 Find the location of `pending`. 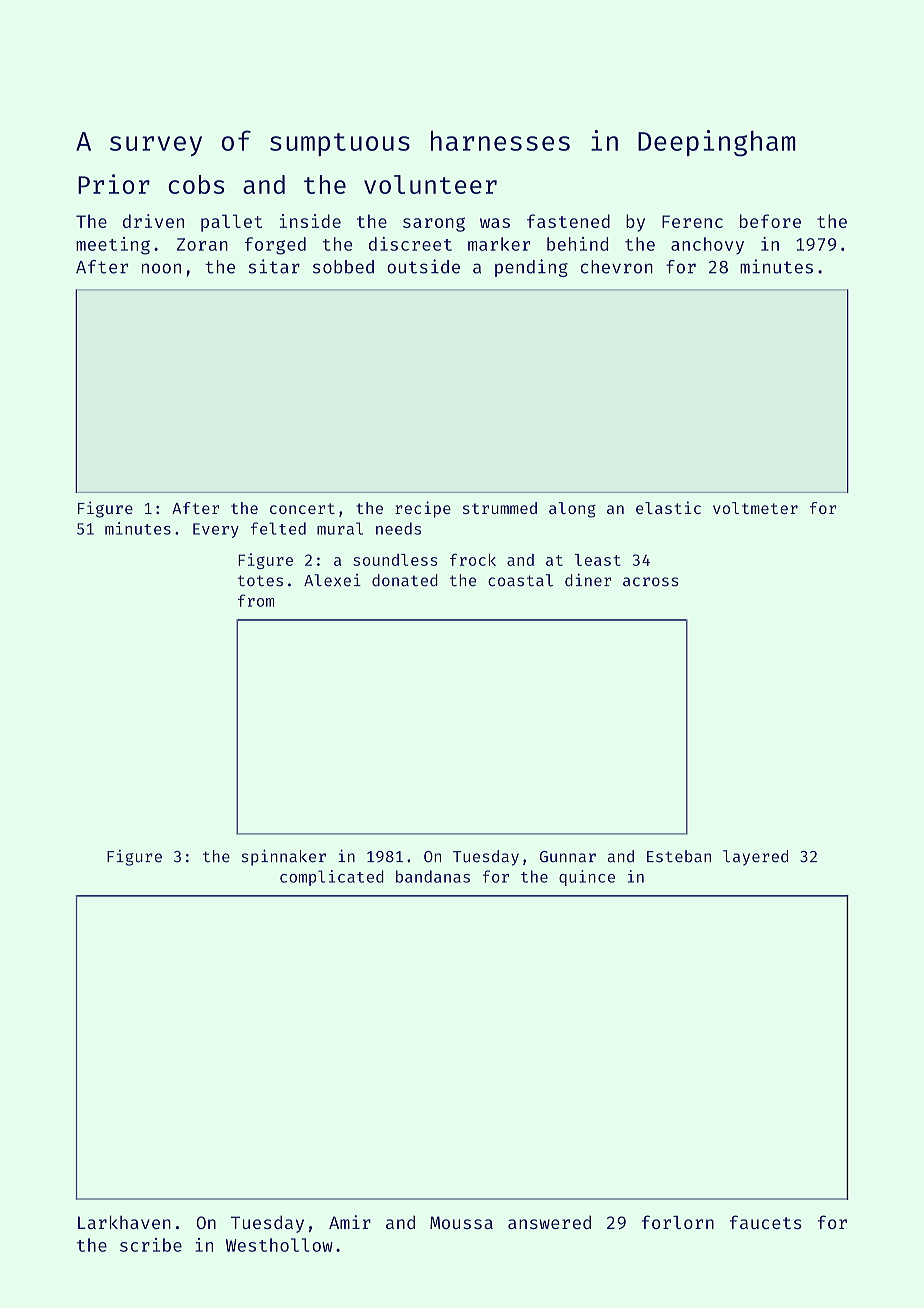

pending is located at coordinates (531, 268).
